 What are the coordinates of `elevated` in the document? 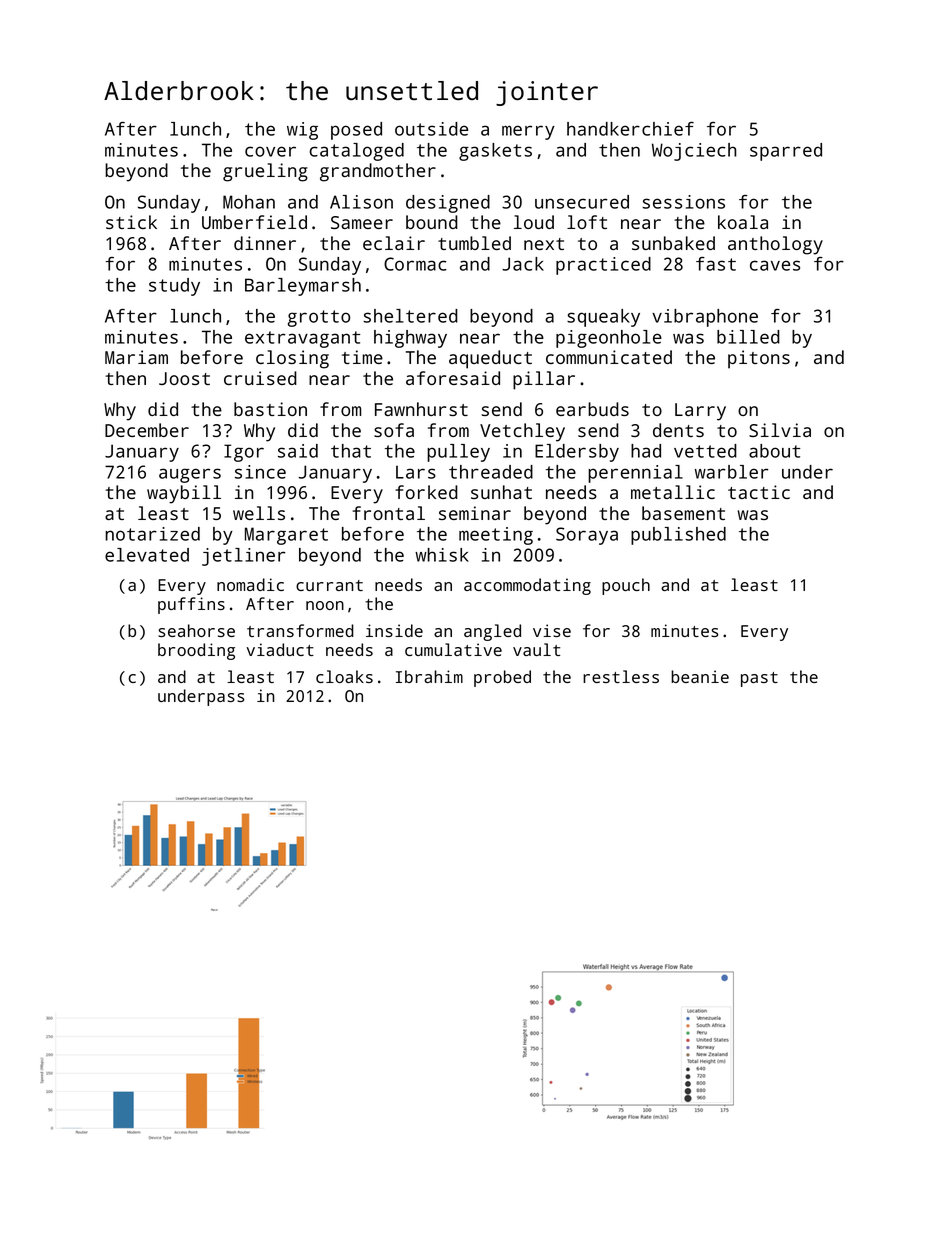 It's located at (147, 555).
